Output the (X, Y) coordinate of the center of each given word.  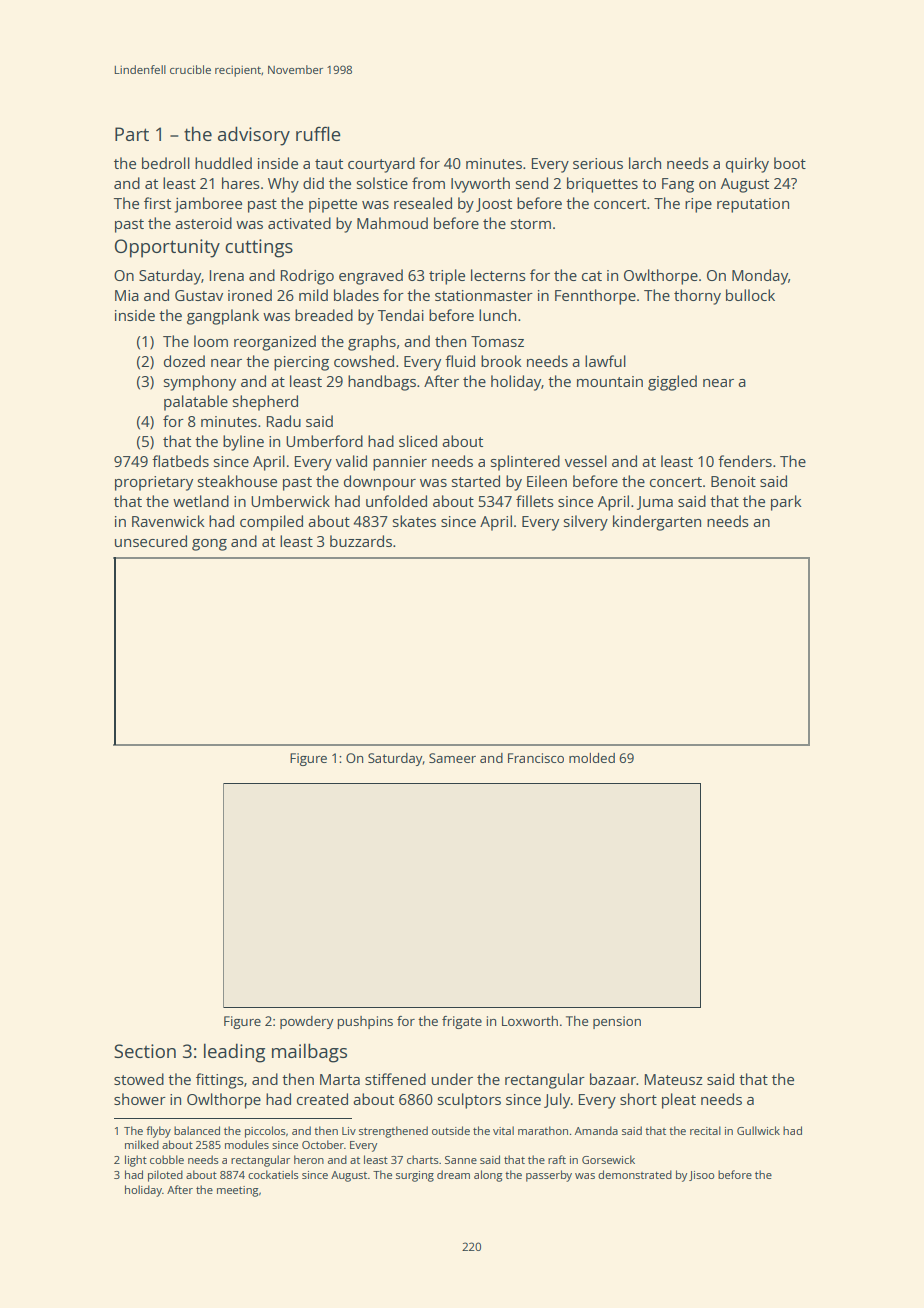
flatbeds (180, 461)
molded (592, 758)
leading (234, 1053)
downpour (380, 483)
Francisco (536, 758)
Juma (655, 503)
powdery (307, 1022)
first (157, 203)
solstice (382, 183)
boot (790, 163)
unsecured (151, 541)
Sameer (452, 758)
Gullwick (758, 1130)
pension (617, 1022)
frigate (462, 1022)
